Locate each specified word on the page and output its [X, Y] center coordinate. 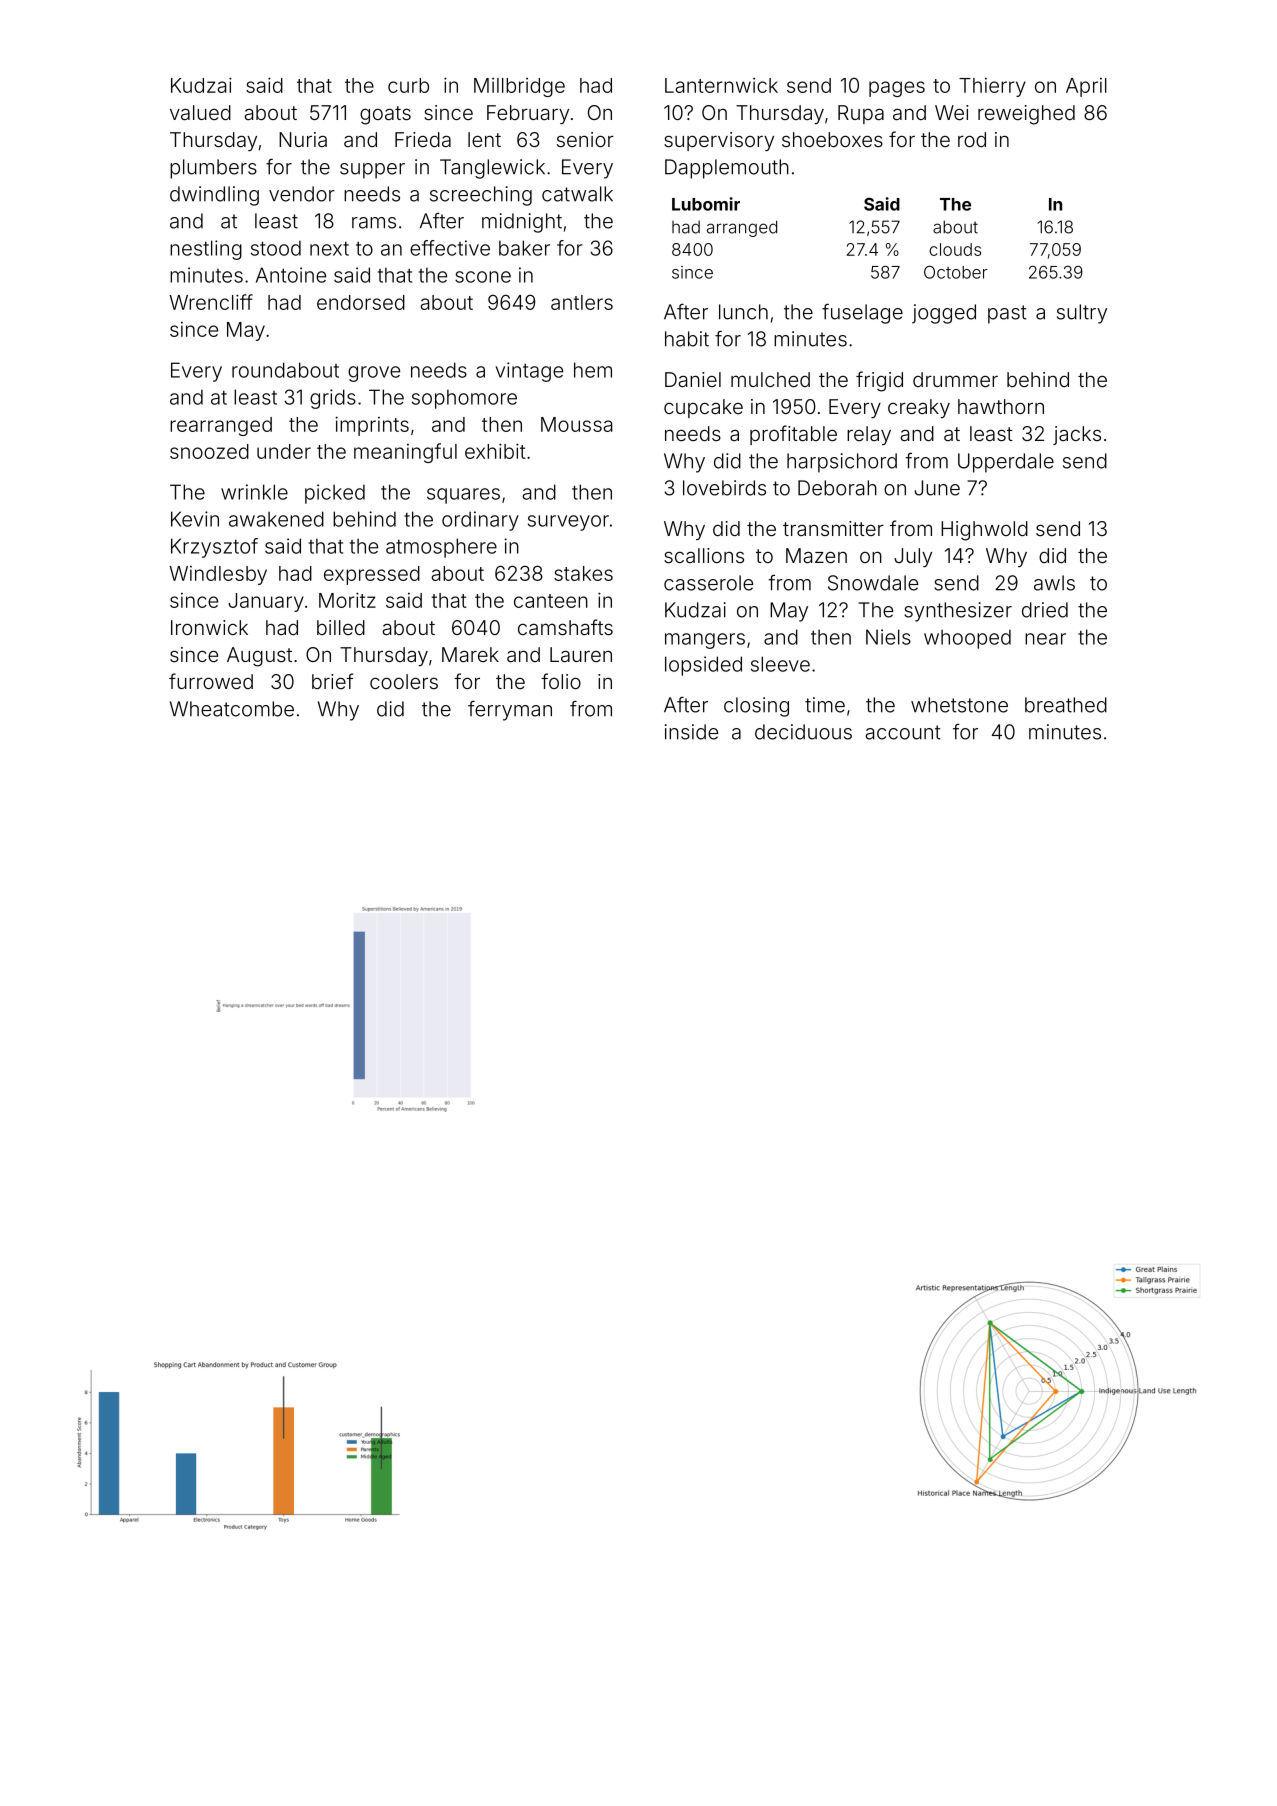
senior [585, 139]
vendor [302, 194]
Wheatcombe [232, 709]
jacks [1077, 435]
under [284, 451]
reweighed [1026, 115]
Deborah [837, 488]
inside [691, 732]
